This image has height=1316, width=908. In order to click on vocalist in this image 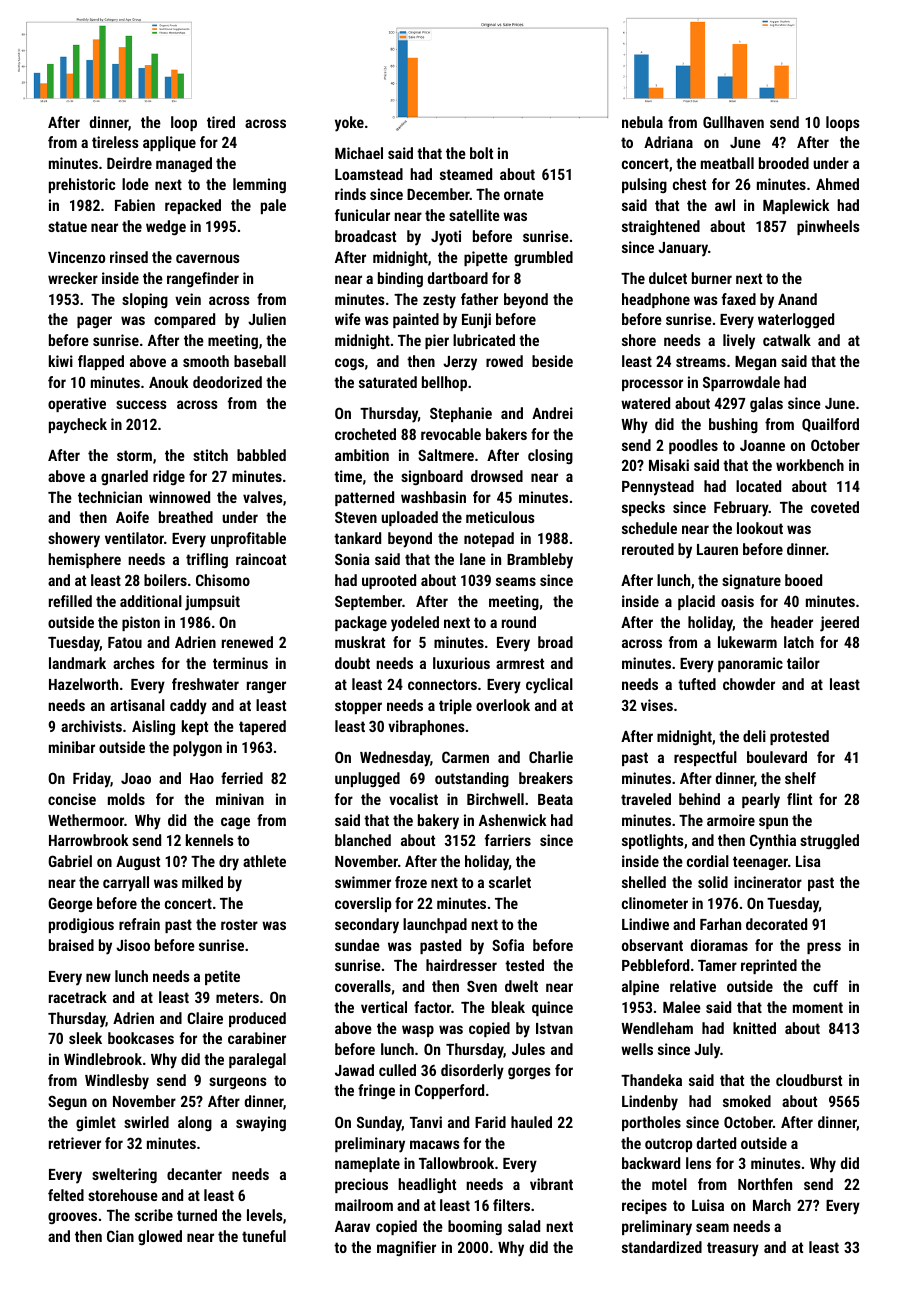, I will do `click(413, 799)`.
